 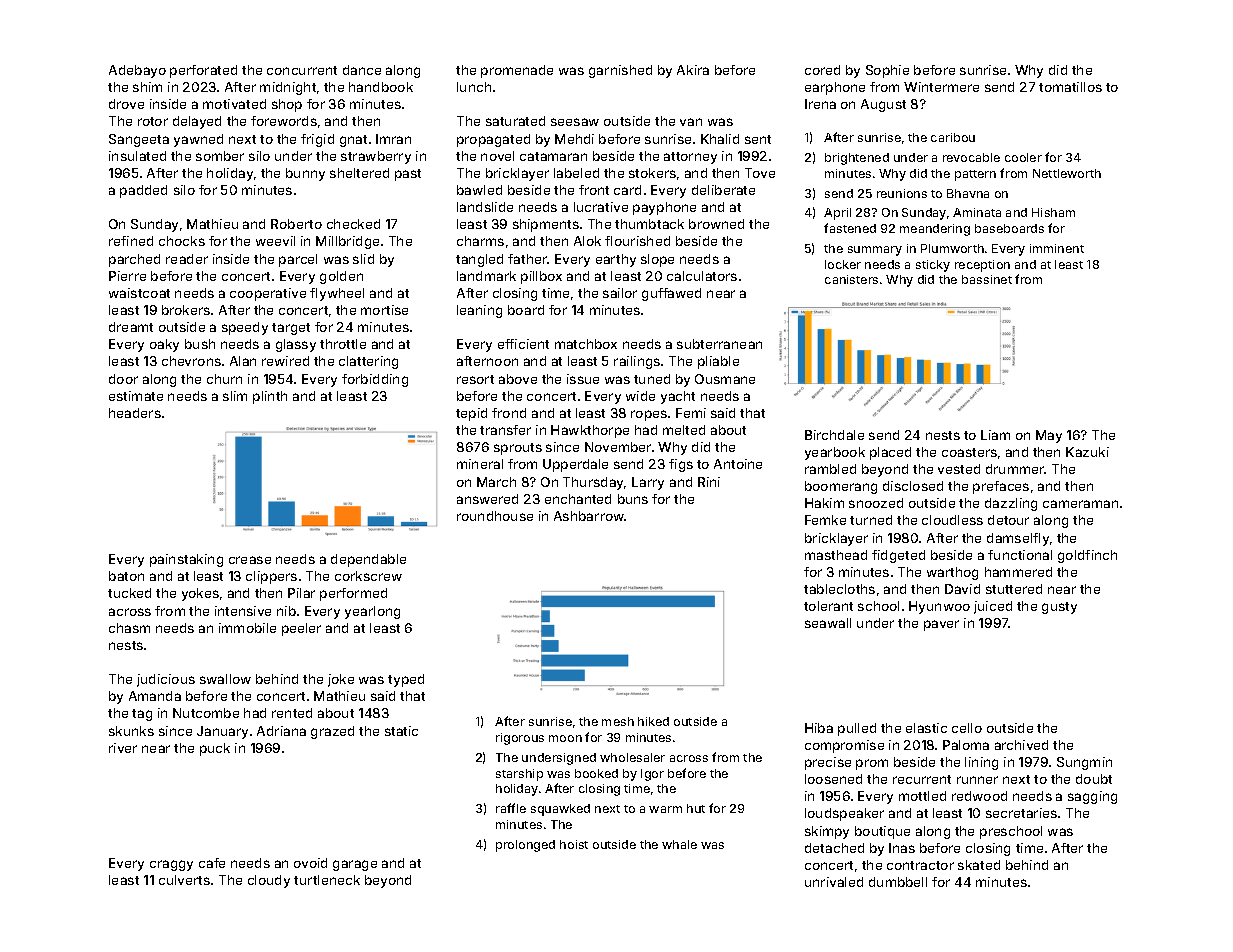 I want to click on performed, so click(x=353, y=594).
